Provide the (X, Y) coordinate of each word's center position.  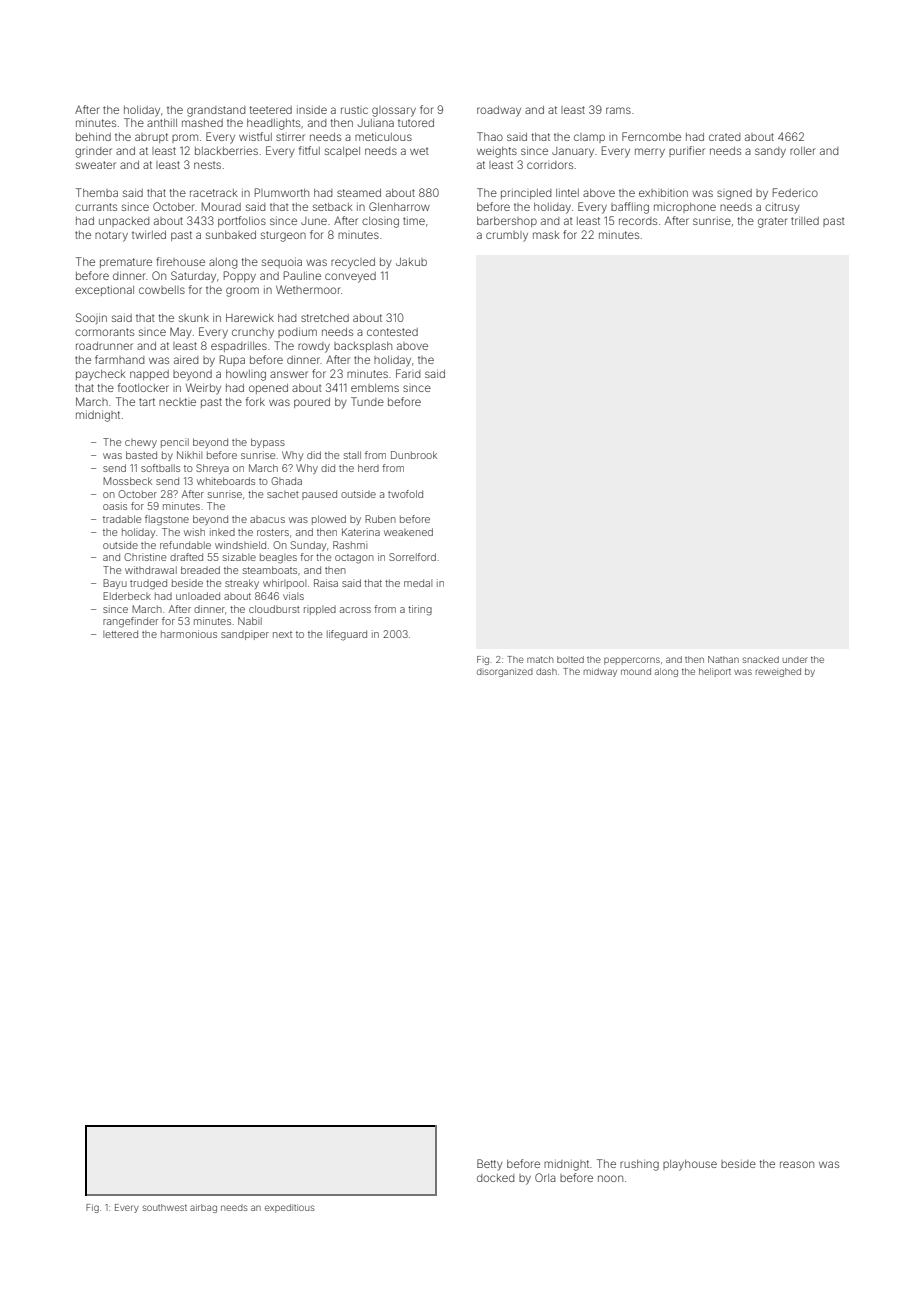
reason (797, 1164)
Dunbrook (414, 455)
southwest (165, 1207)
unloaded (198, 596)
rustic (354, 110)
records (638, 221)
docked (495, 1178)
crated (724, 137)
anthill (162, 123)
